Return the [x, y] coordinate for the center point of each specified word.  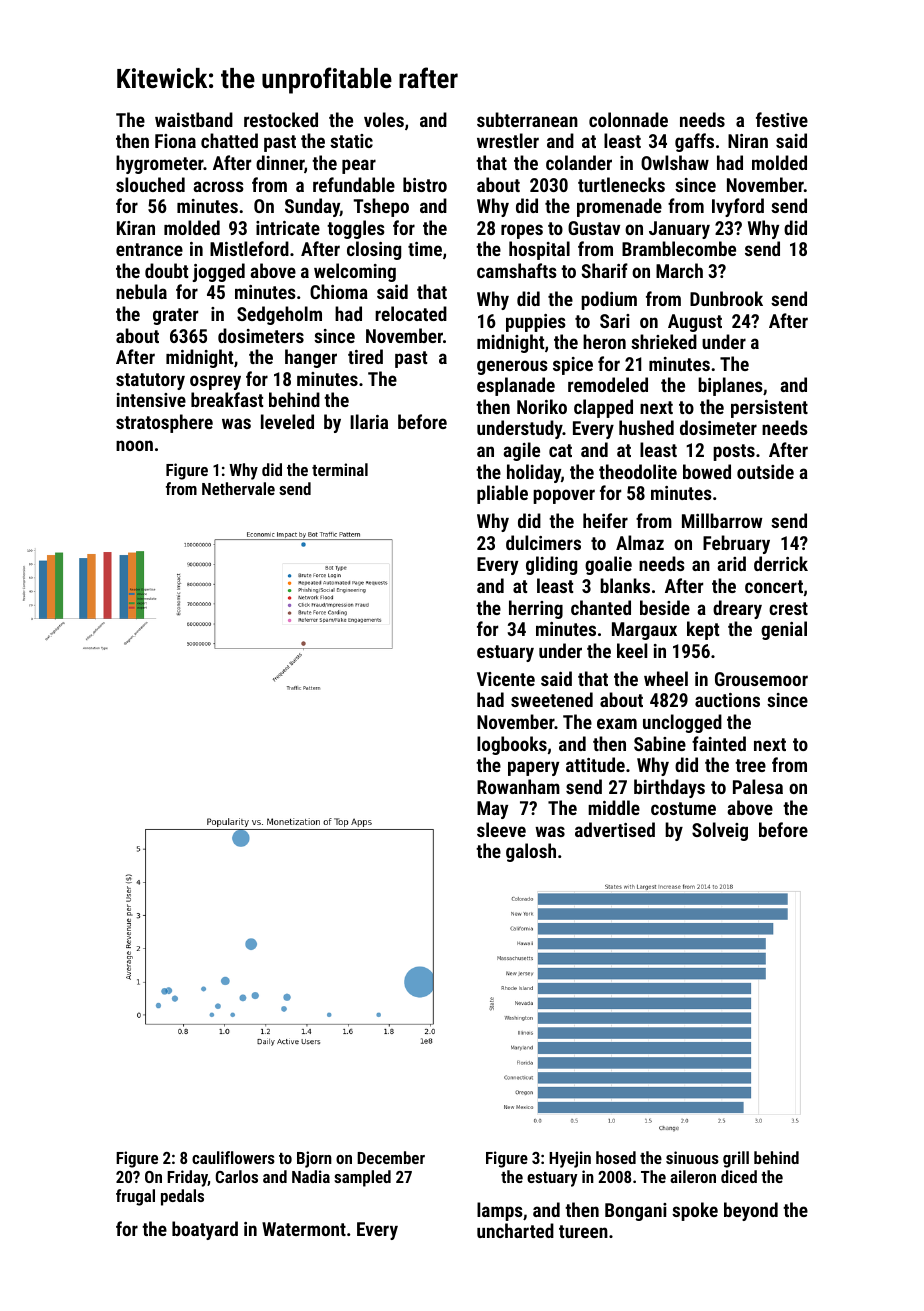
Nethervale [238, 488]
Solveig [720, 831]
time [425, 249]
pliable [502, 494]
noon [134, 445]
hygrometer [160, 164]
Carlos [237, 1176]
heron [604, 341]
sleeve [501, 829]
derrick [781, 563]
